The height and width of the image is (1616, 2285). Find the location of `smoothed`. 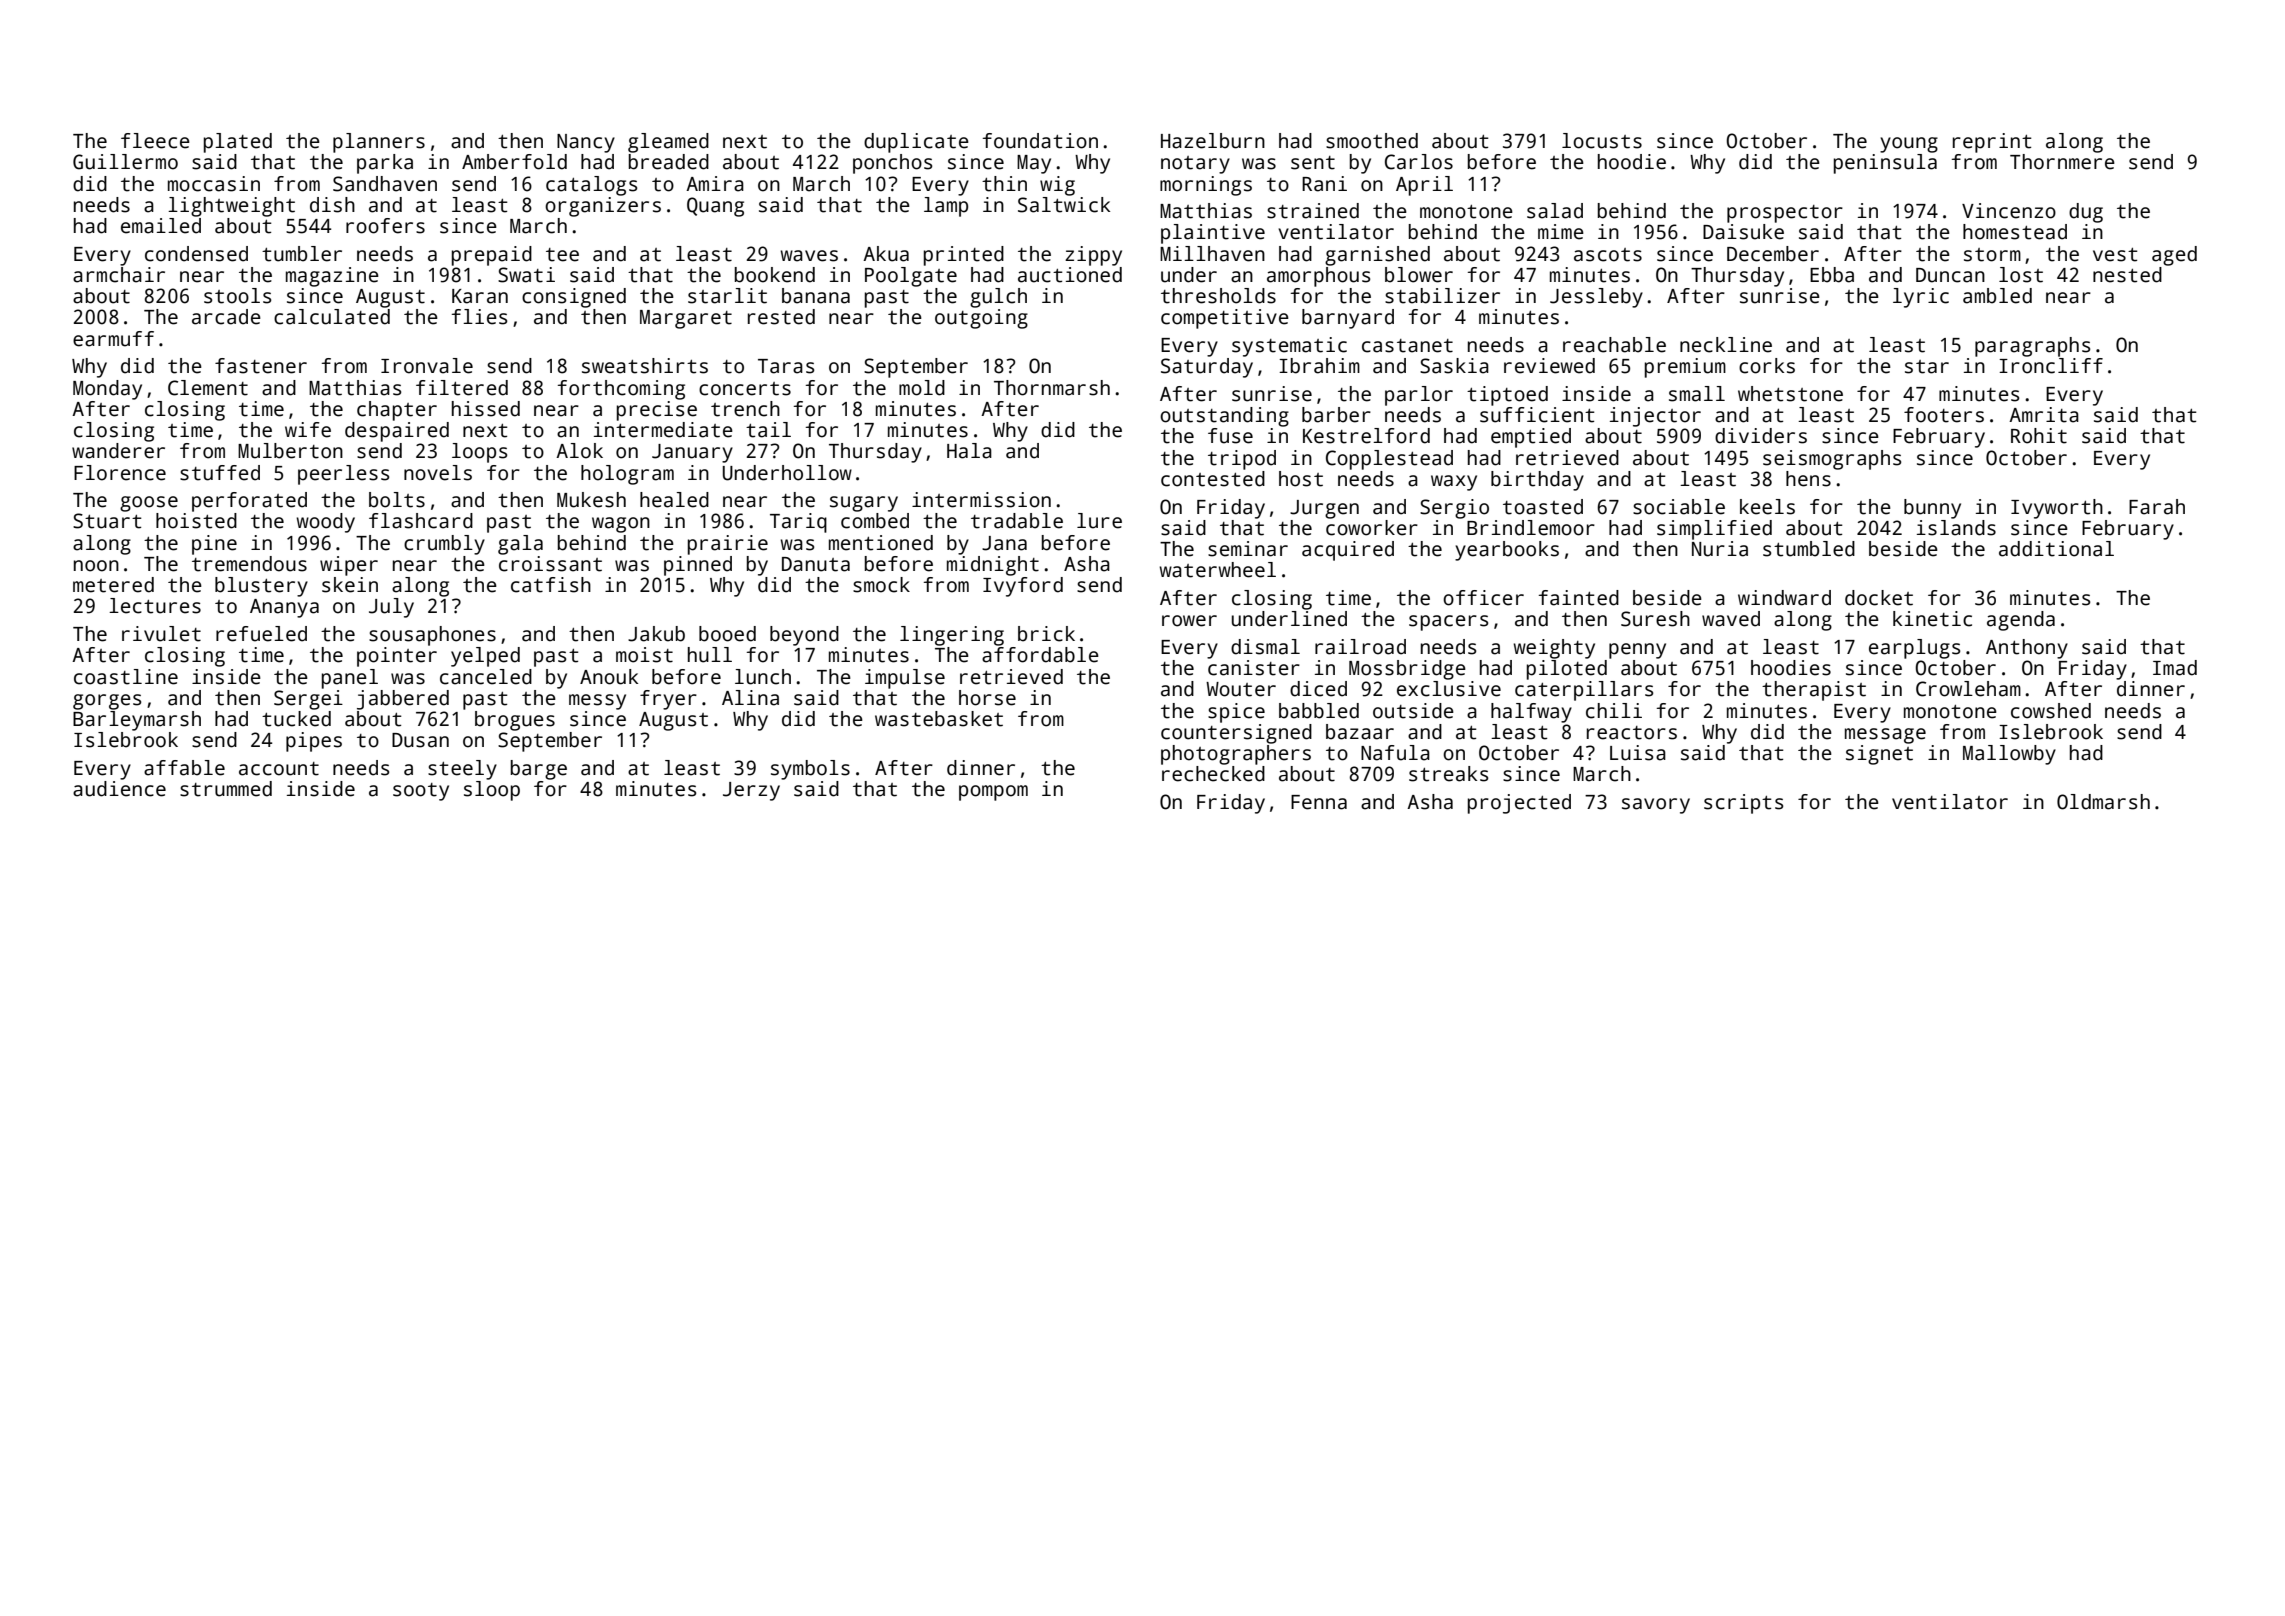

smoothed is located at coordinates (1372, 141).
